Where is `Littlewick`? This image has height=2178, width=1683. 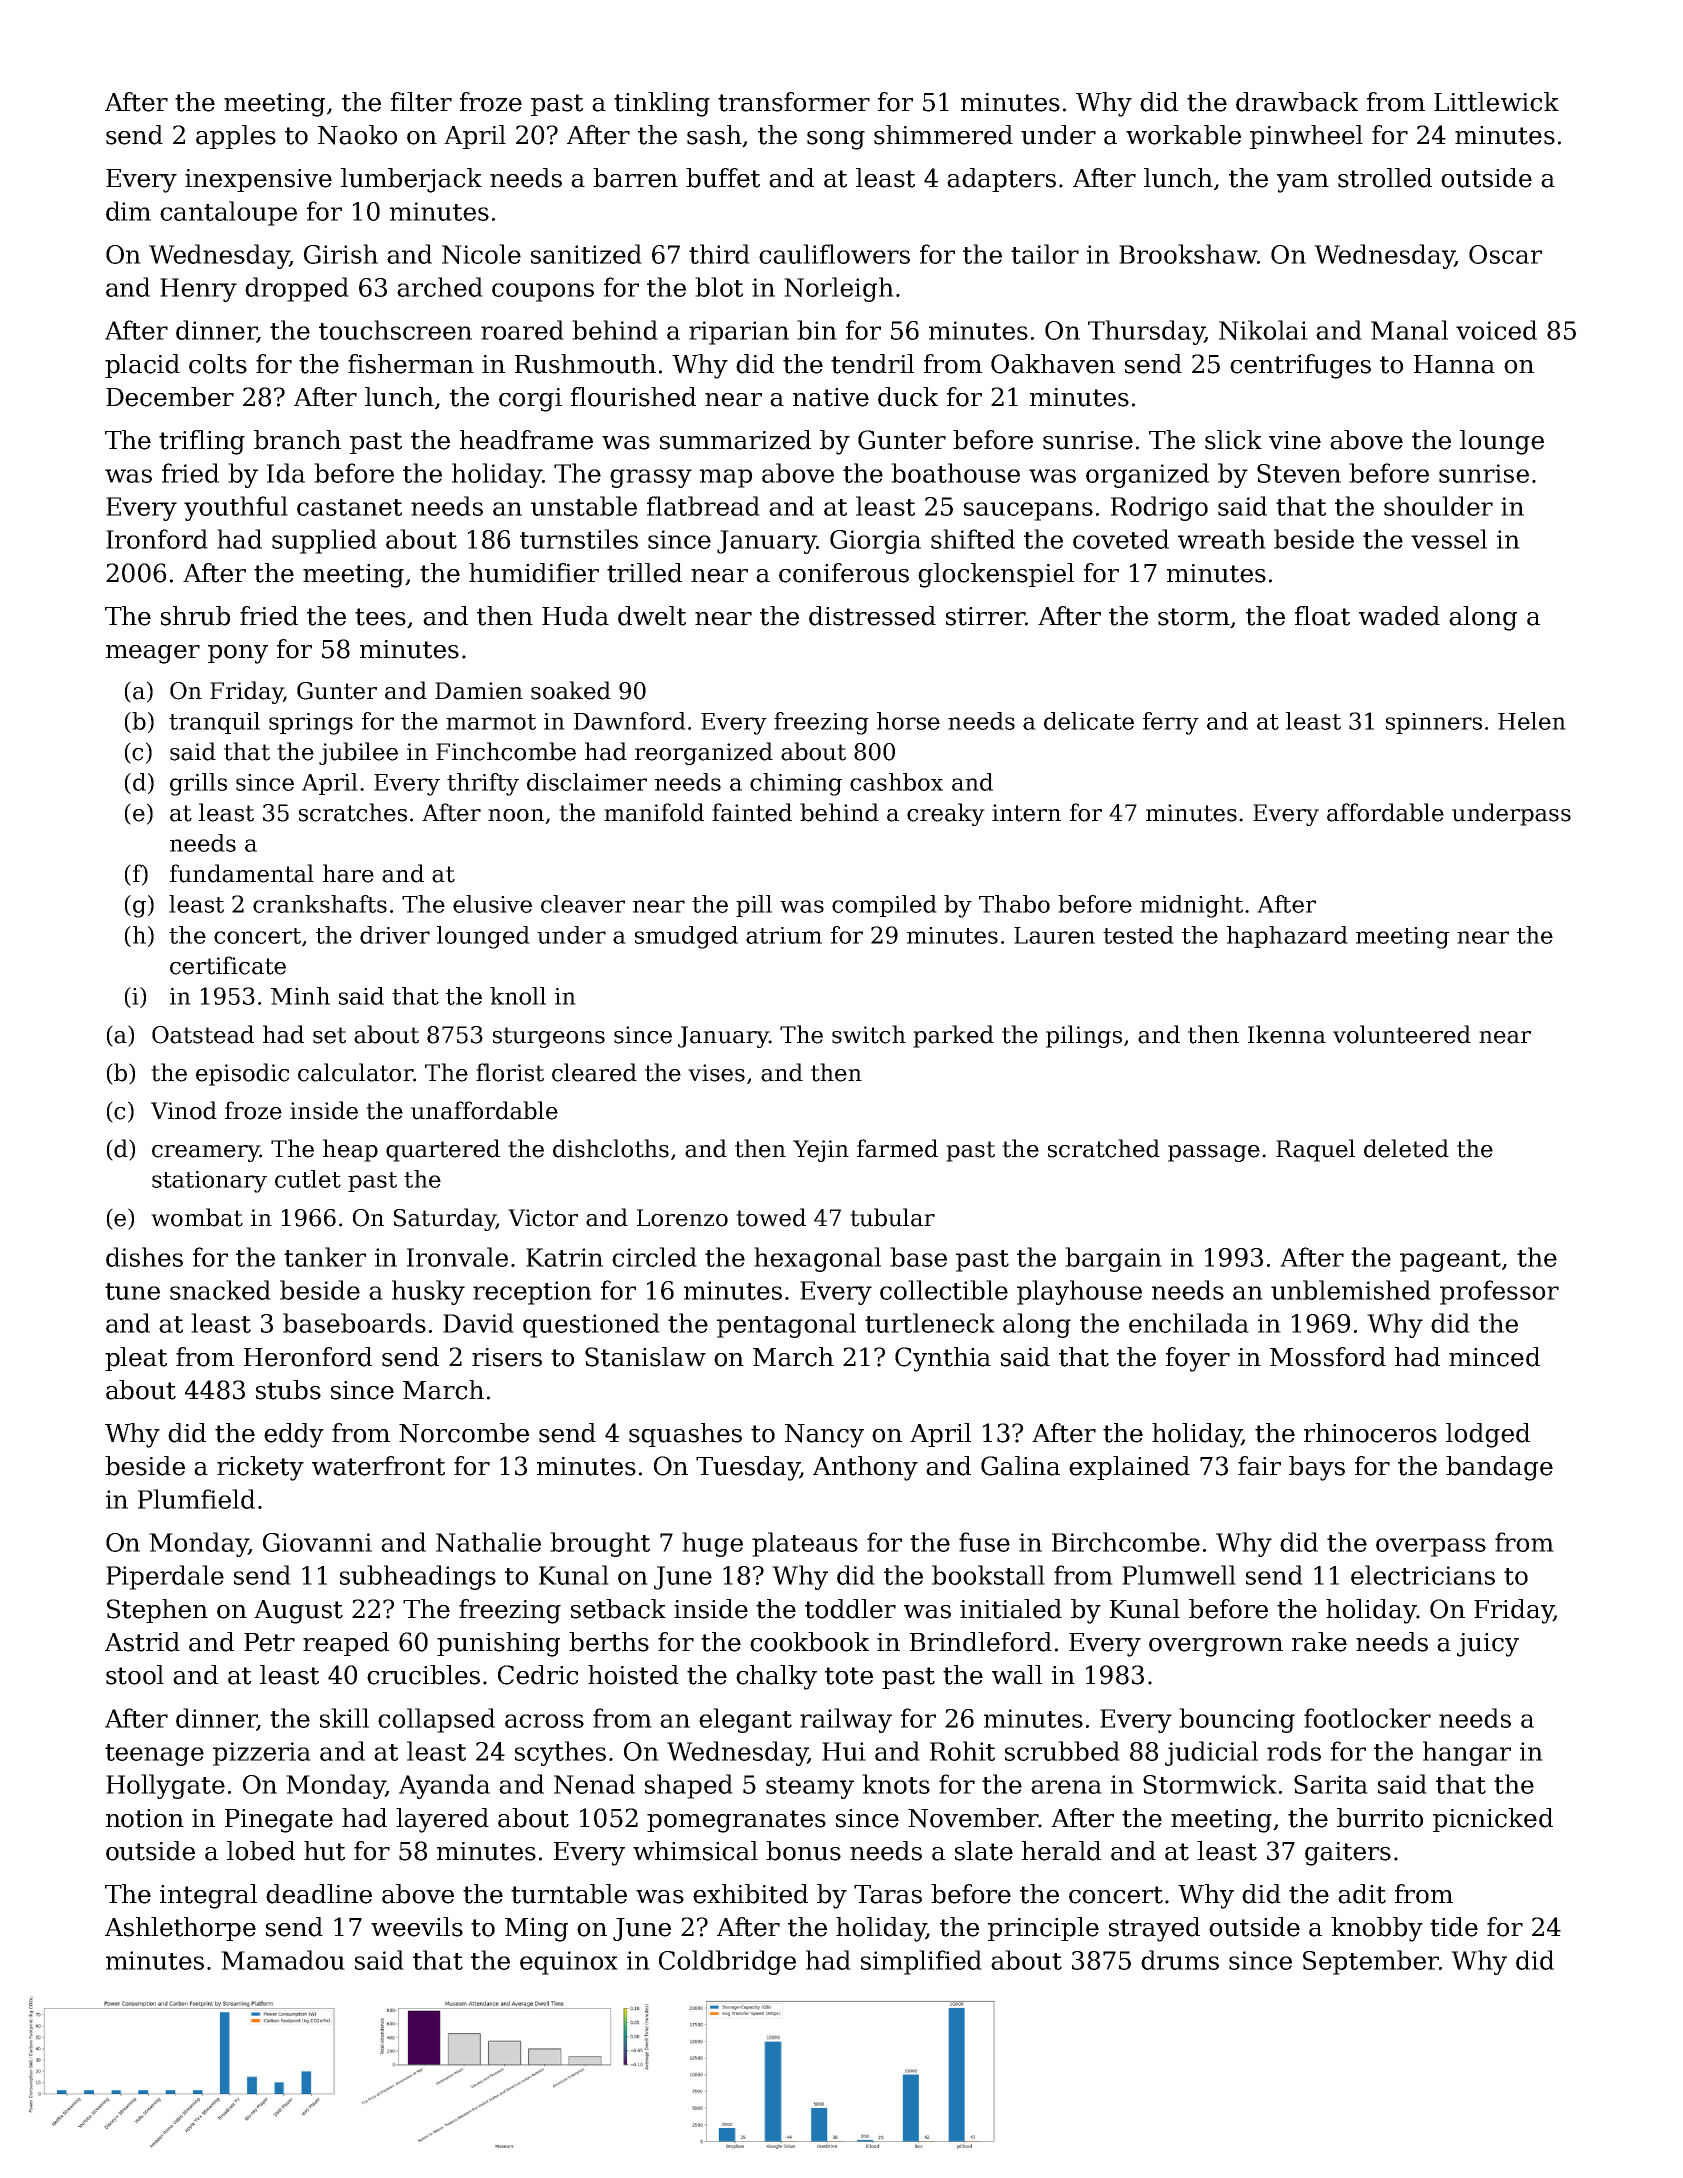
Littlewick is located at coordinates (1496, 102).
